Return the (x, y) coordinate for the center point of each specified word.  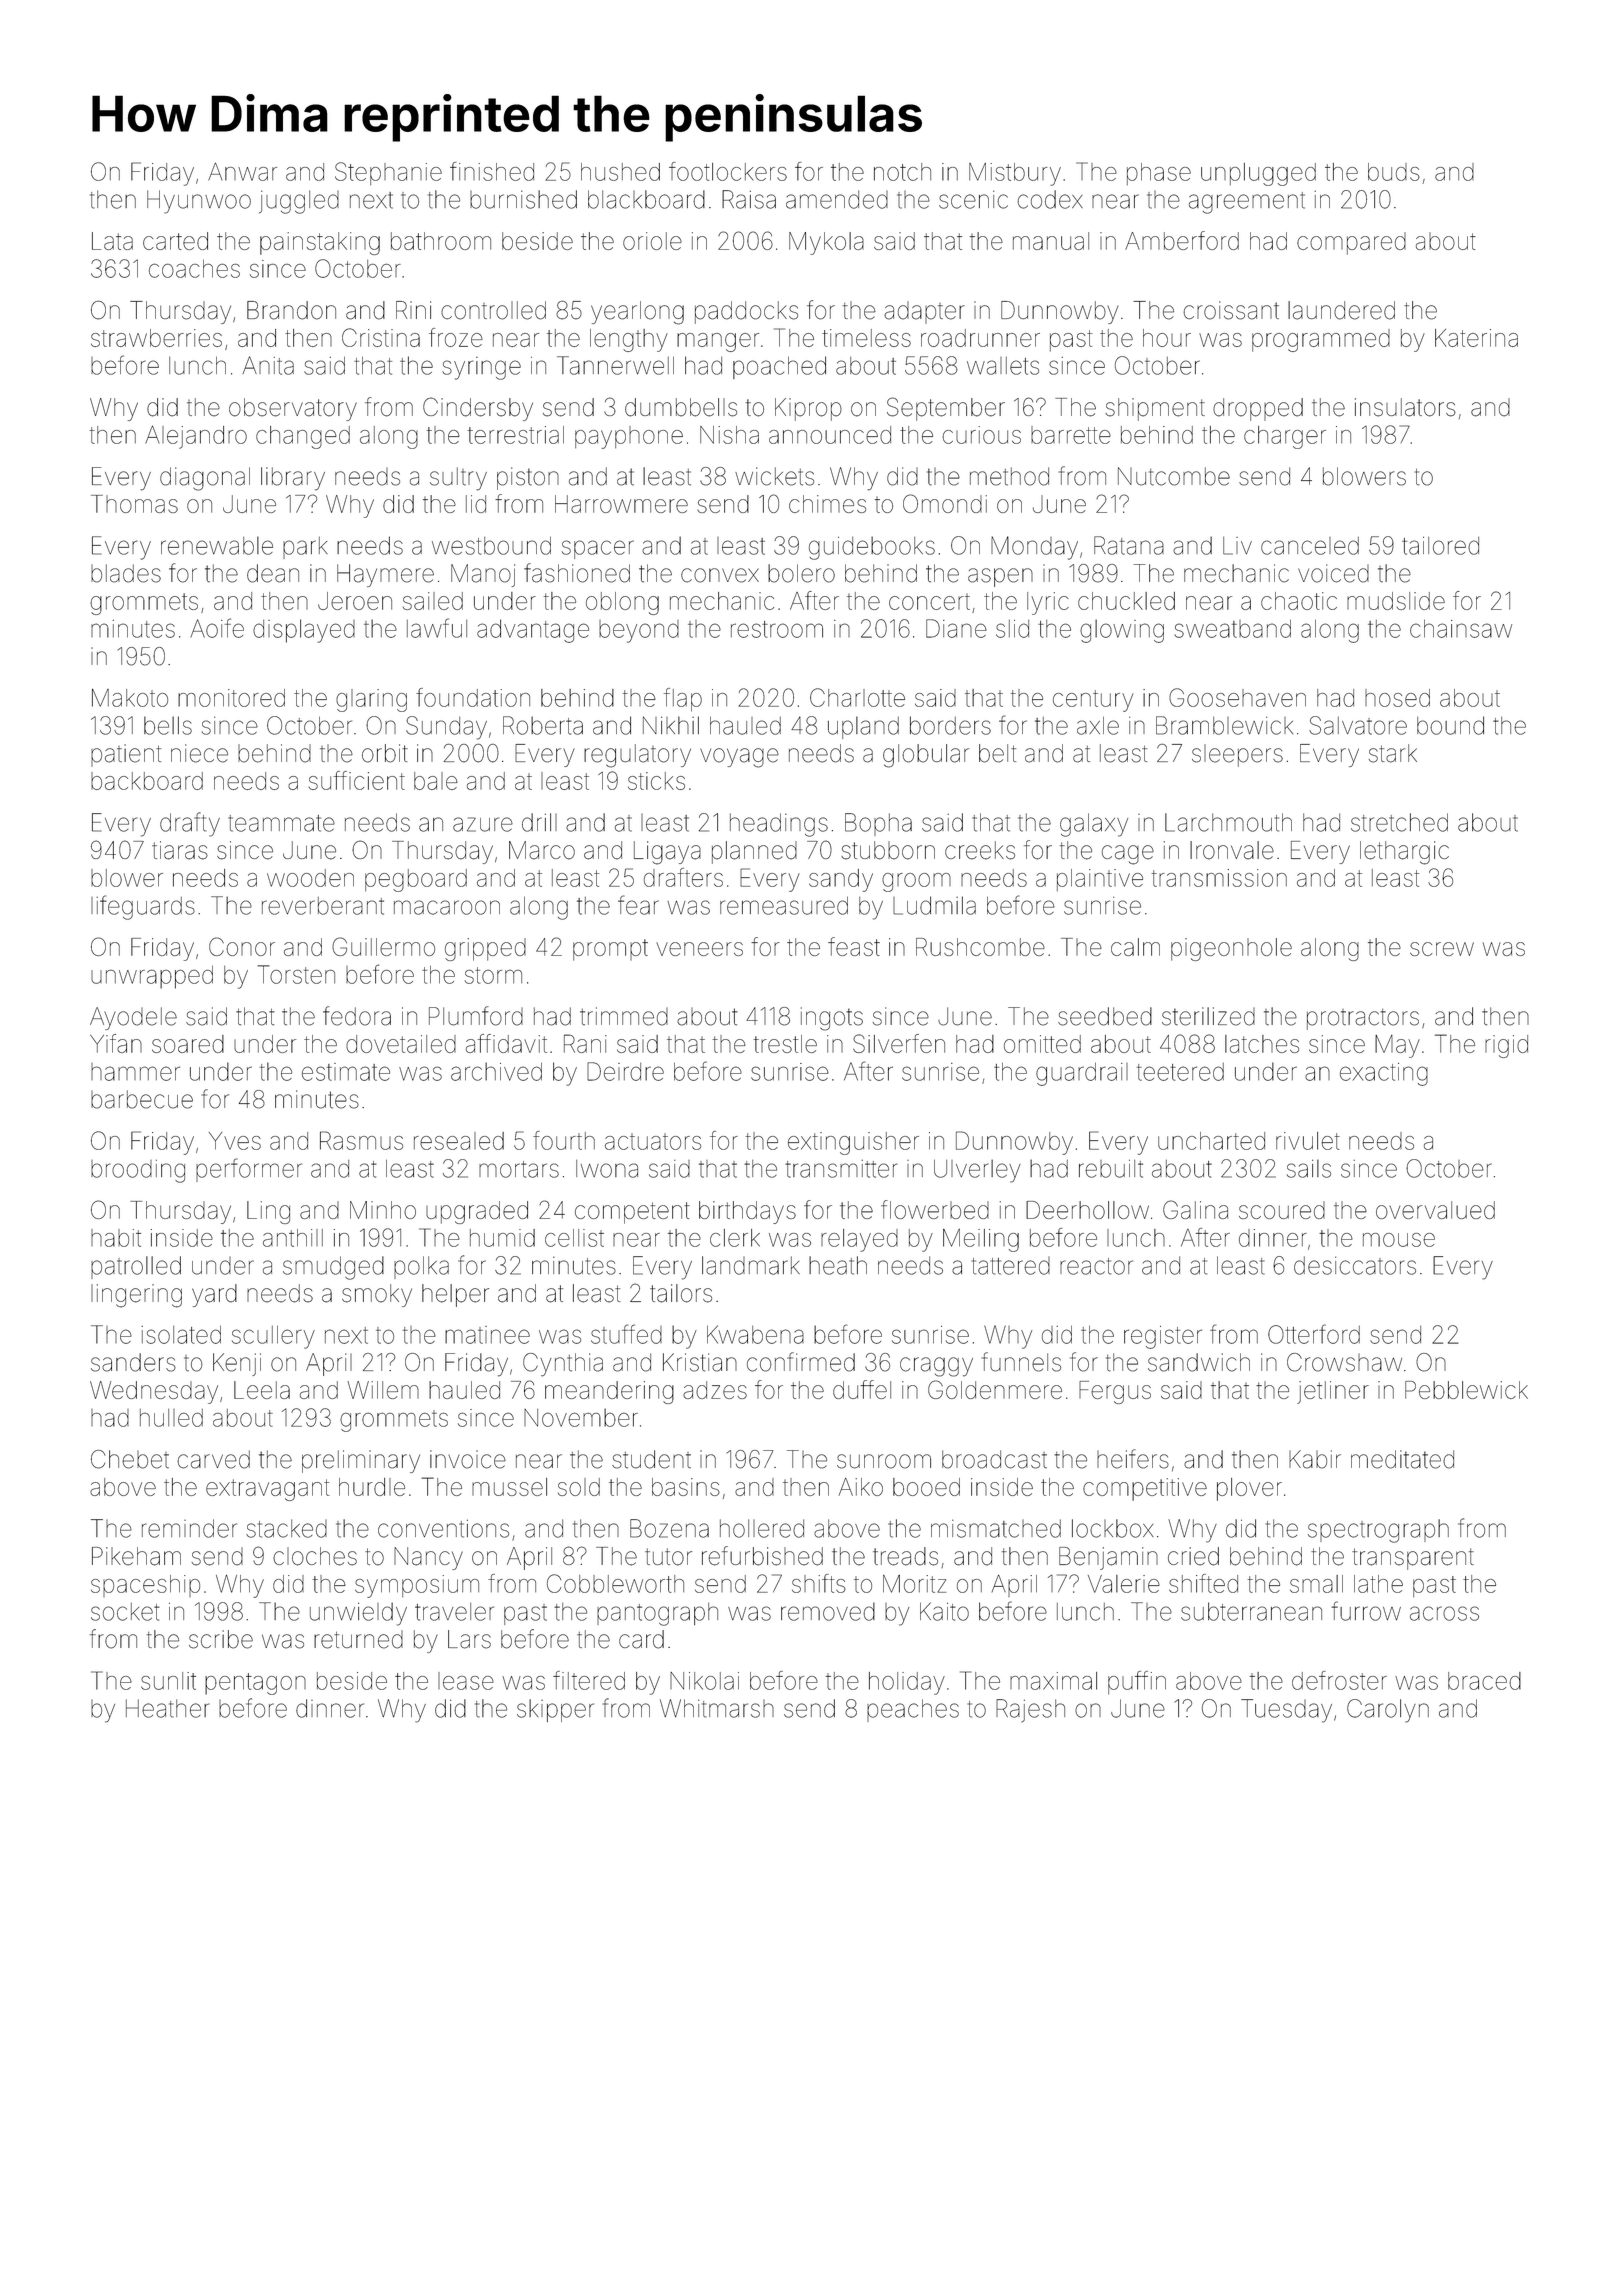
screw (1442, 949)
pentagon (255, 1684)
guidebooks (872, 548)
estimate (346, 1072)
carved (213, 1459)
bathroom (441, 241)
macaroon (447, 907)
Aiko (861, 1487)
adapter (924, 312)
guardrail (1082, 1074)
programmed (1321, 340)
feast (854, 946)
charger (1285, 437)
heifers (1133, 1459)
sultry (458, 479)
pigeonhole (1231, 949)
